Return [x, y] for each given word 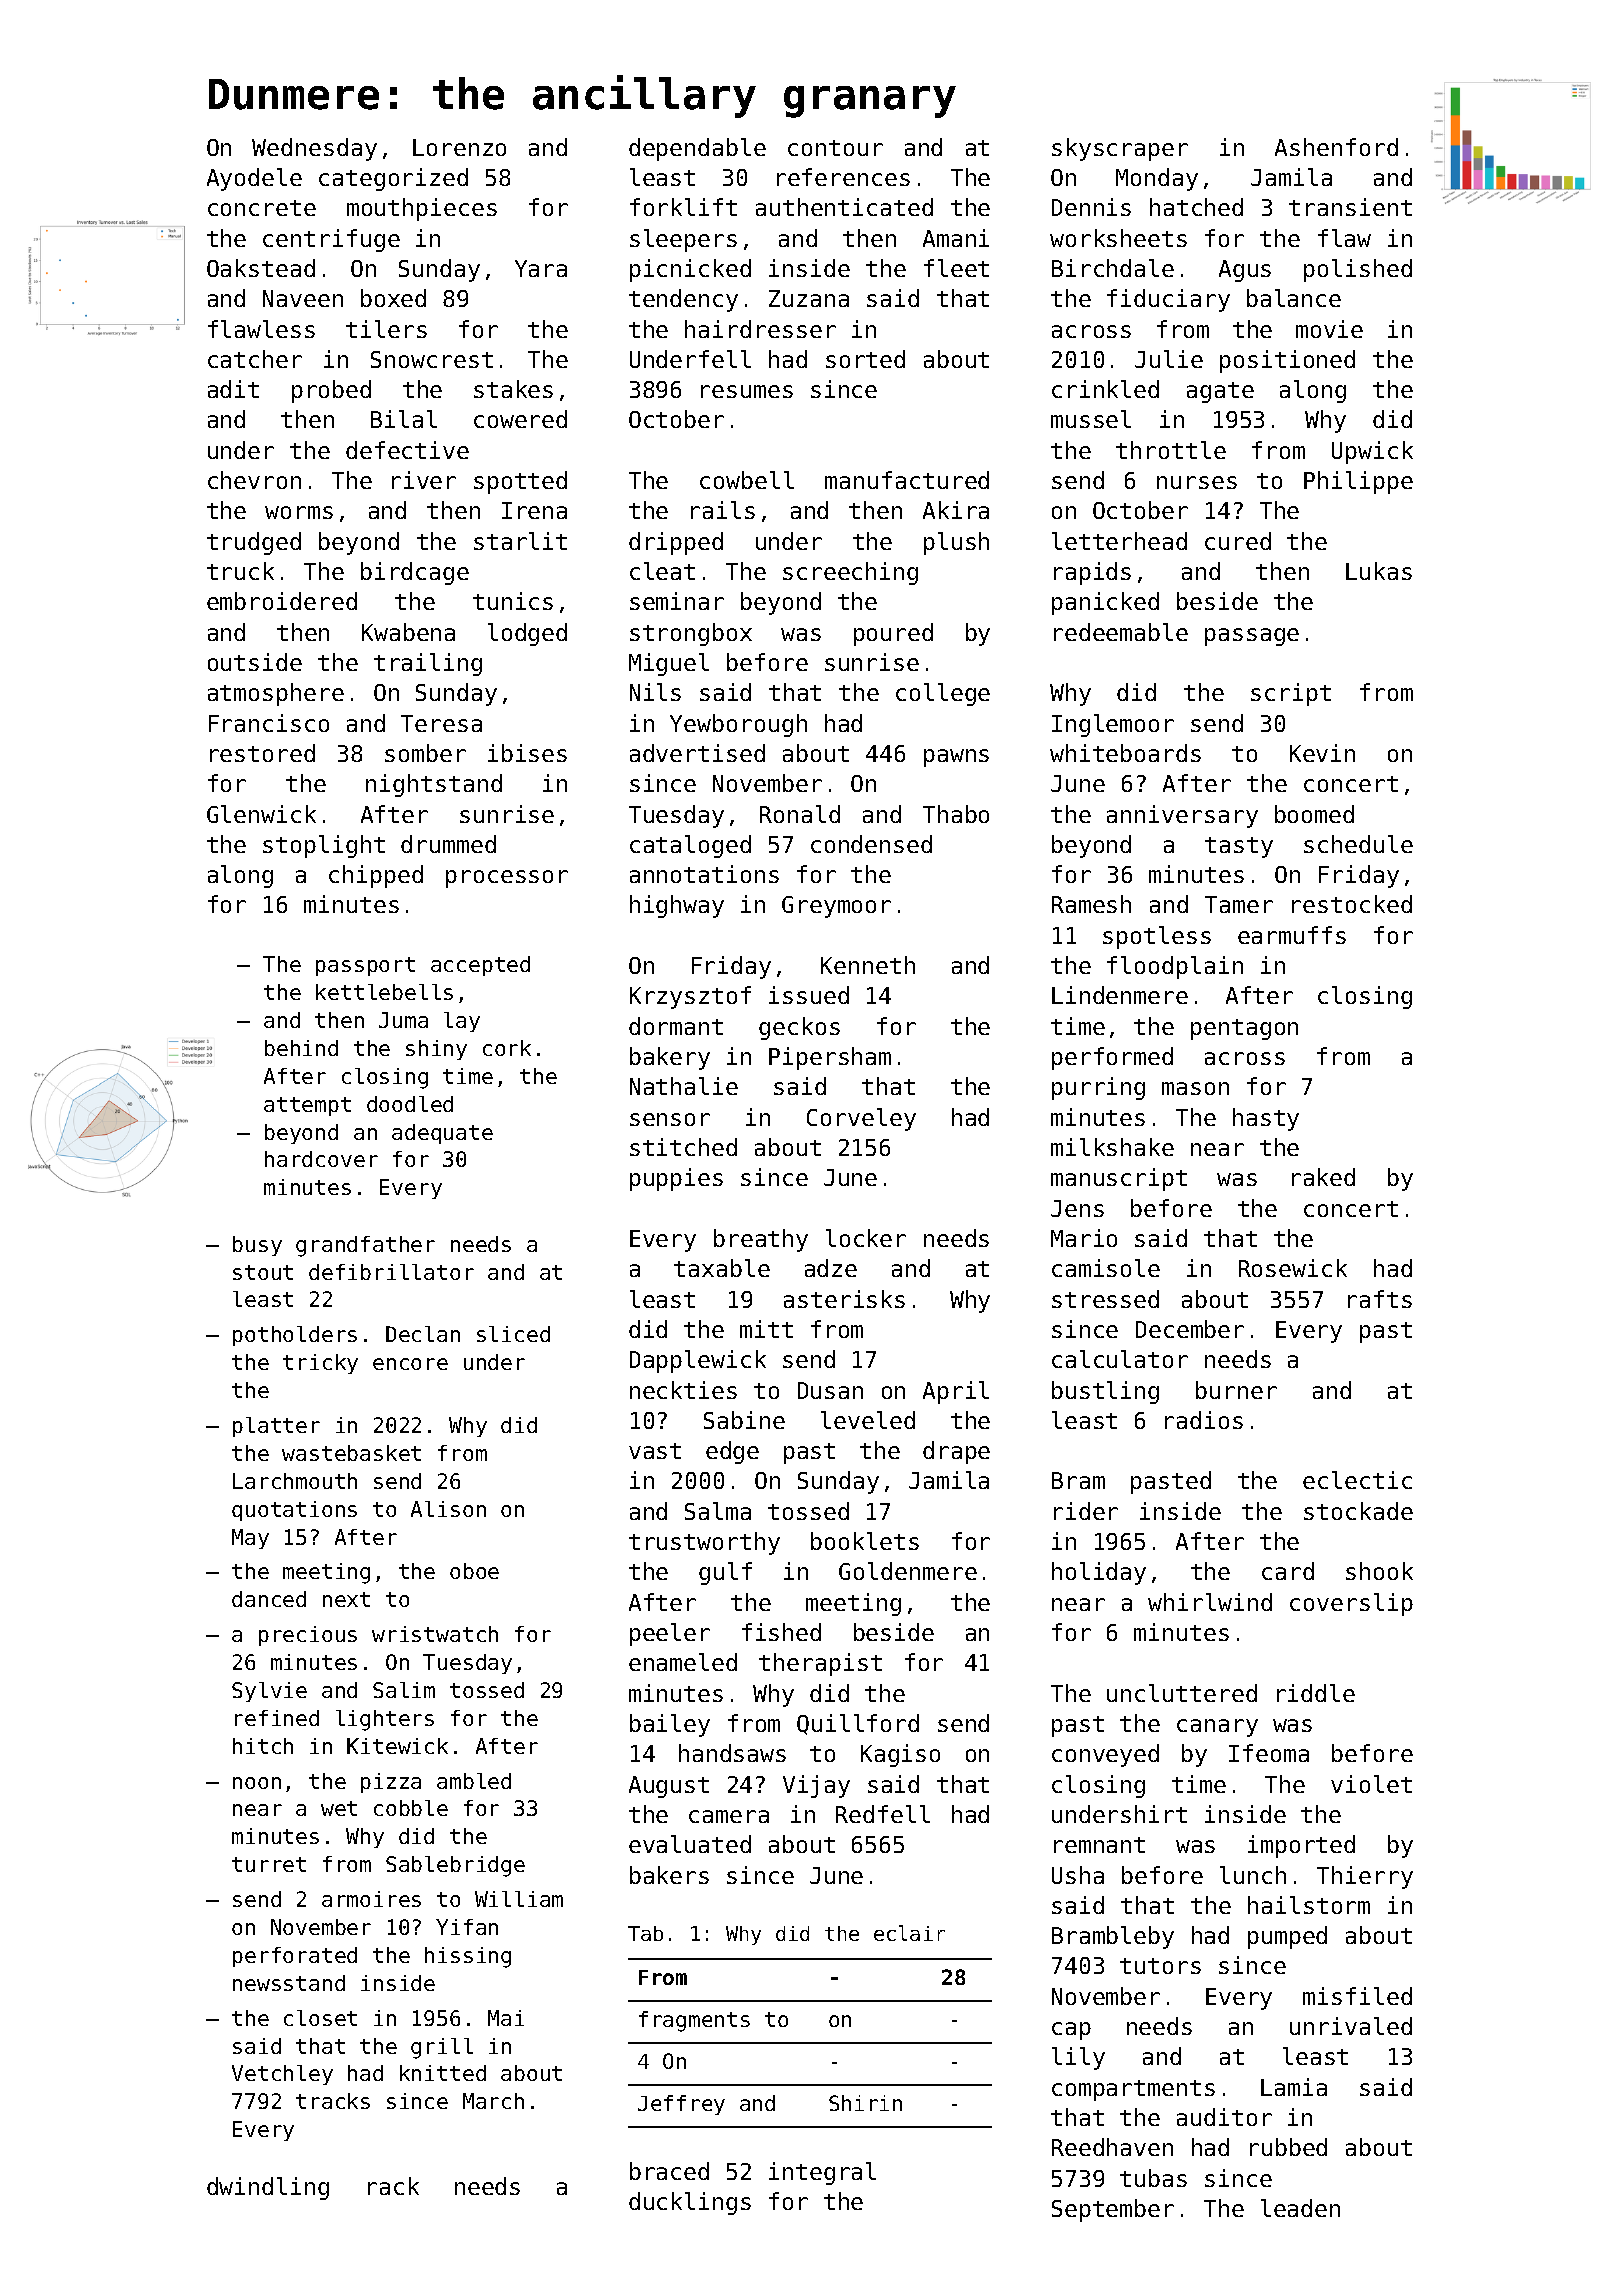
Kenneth [868, 965]
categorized [393, 179]
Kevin [1322, 753]
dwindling [268, 2188]
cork [507, 1048]
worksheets [1118, 238]
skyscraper [1120, 149]
